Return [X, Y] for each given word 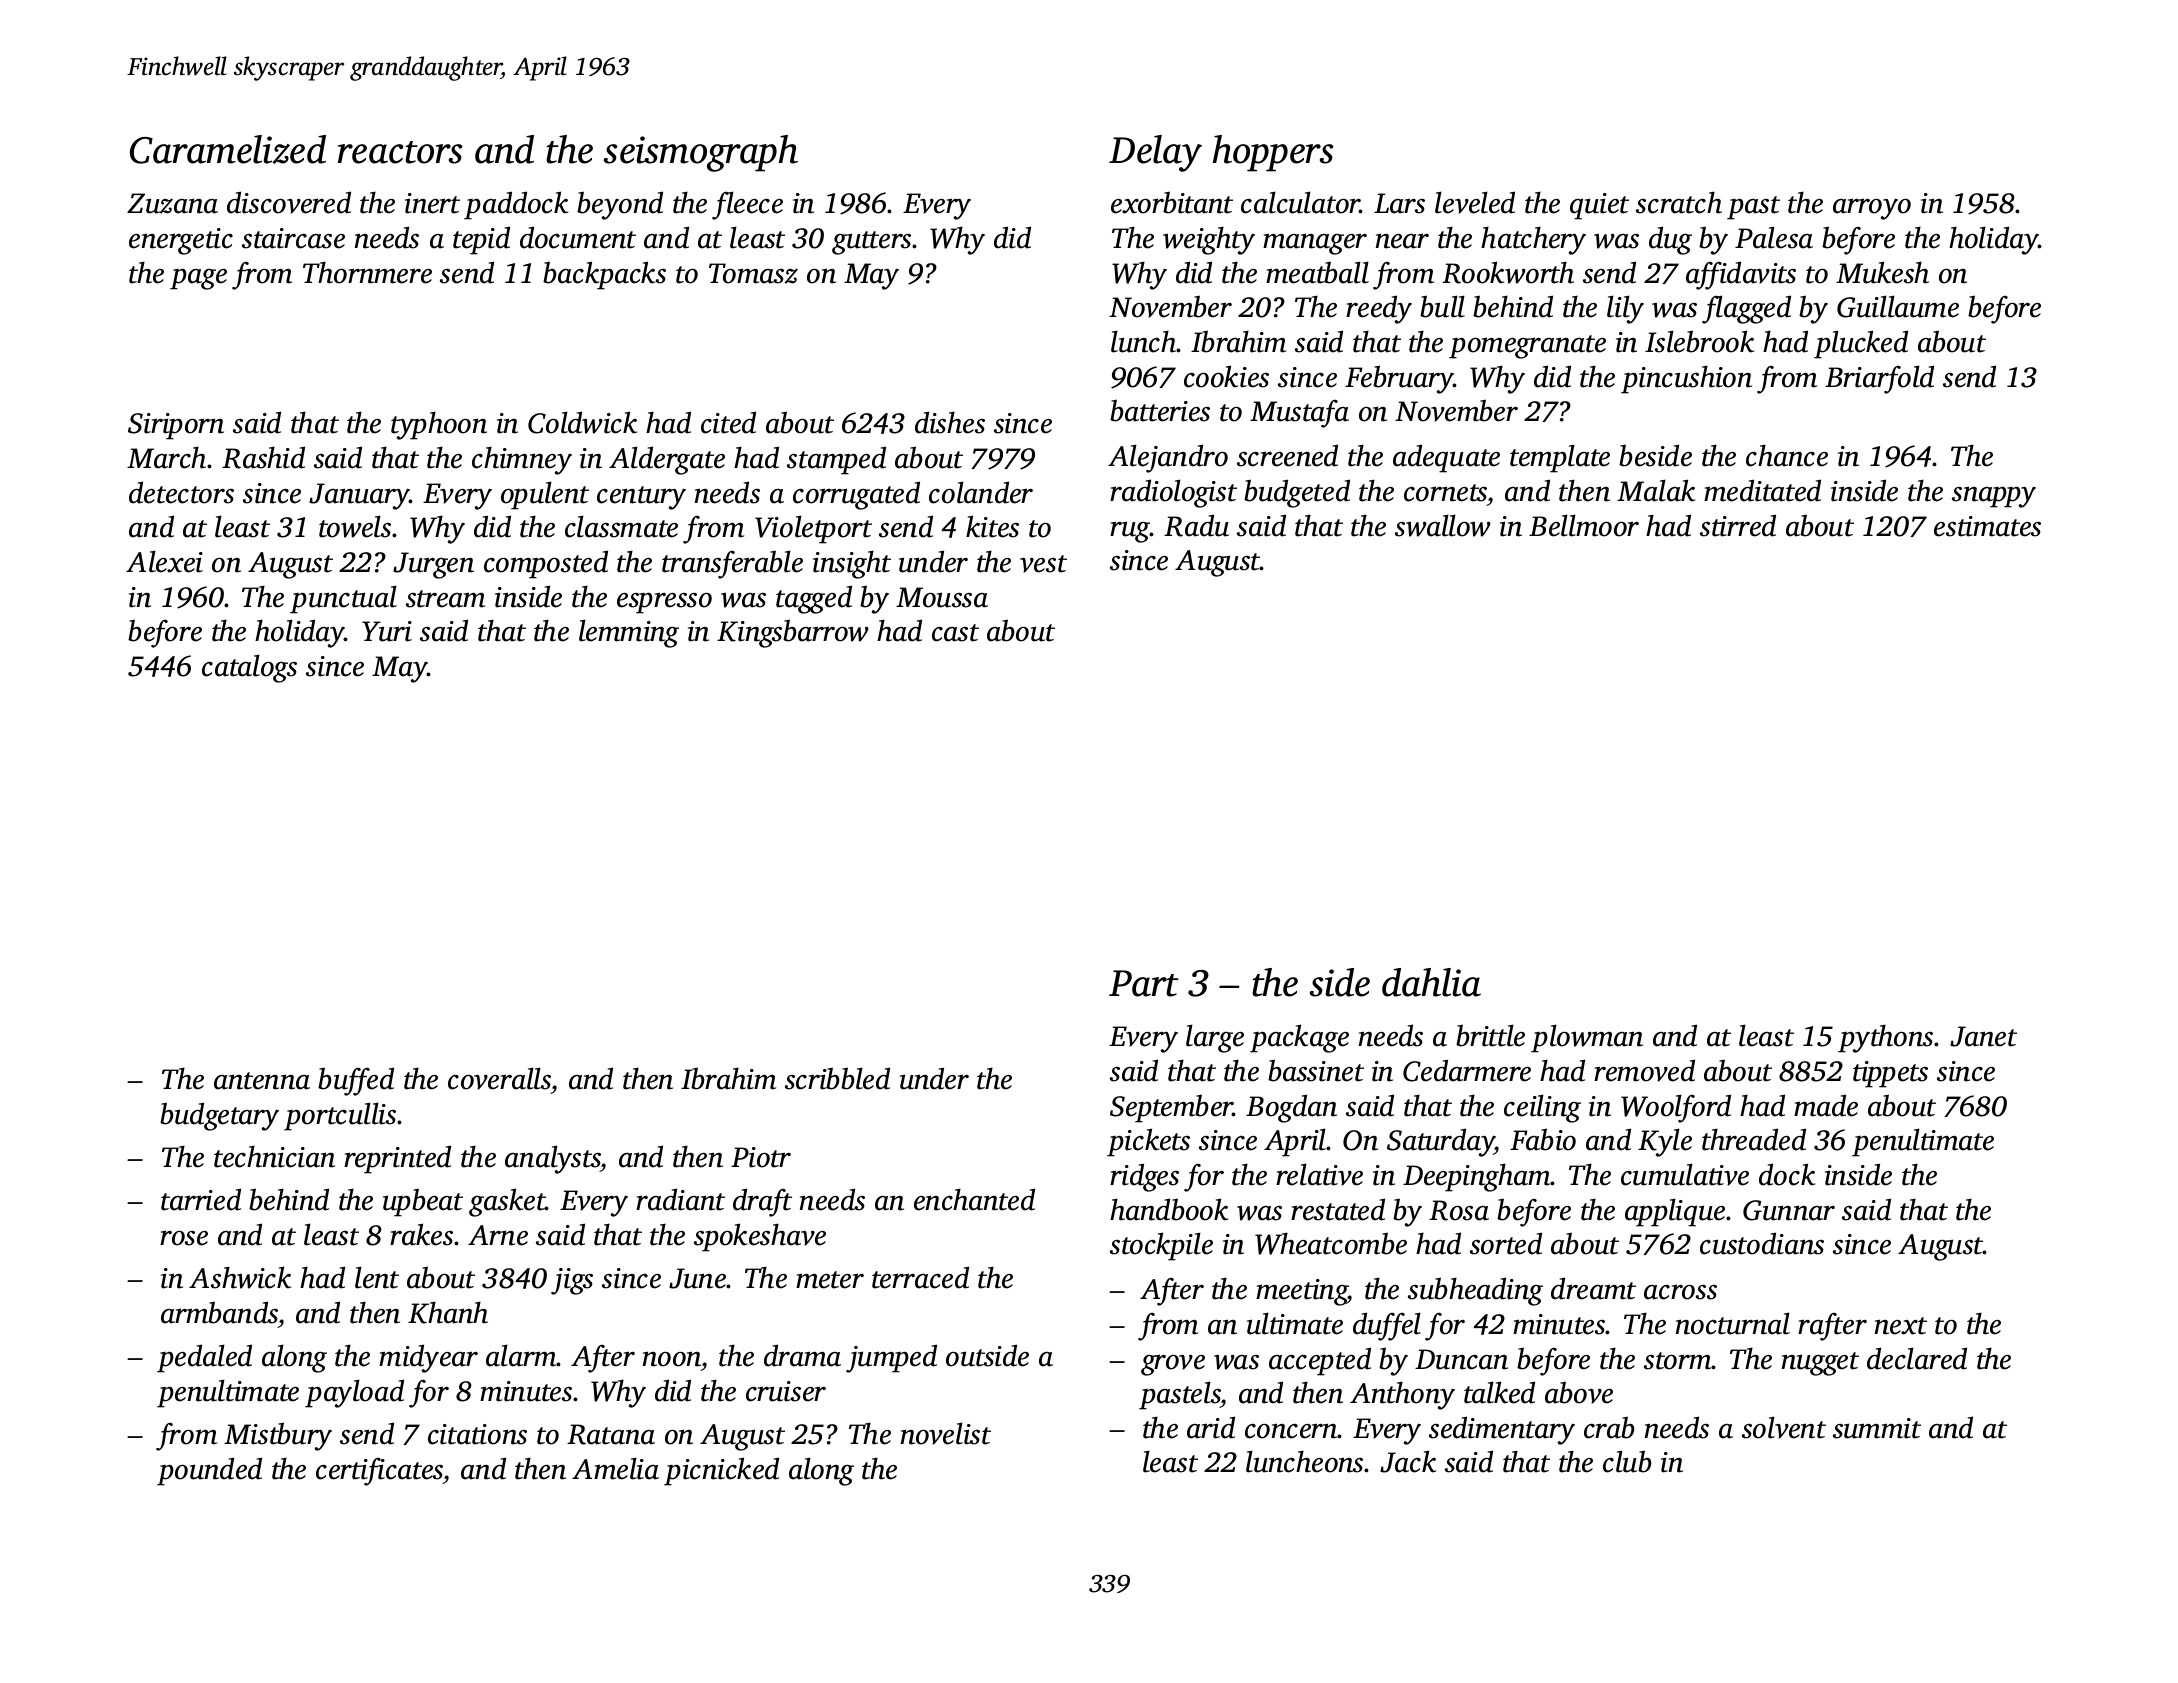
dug [1670, 240]
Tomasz [753, 273]
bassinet [1316, 1070]
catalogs [249, 668]
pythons [1885, 1038]
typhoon [439, 425]
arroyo [1872, 209]
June [698, 1278]
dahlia [1431, 982]
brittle [1490, 1035]
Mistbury [278, 1436]
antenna [262, 1081]
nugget [1820, 1364]
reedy [1379, 309]
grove [1173, 1365]
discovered [289, 202]
